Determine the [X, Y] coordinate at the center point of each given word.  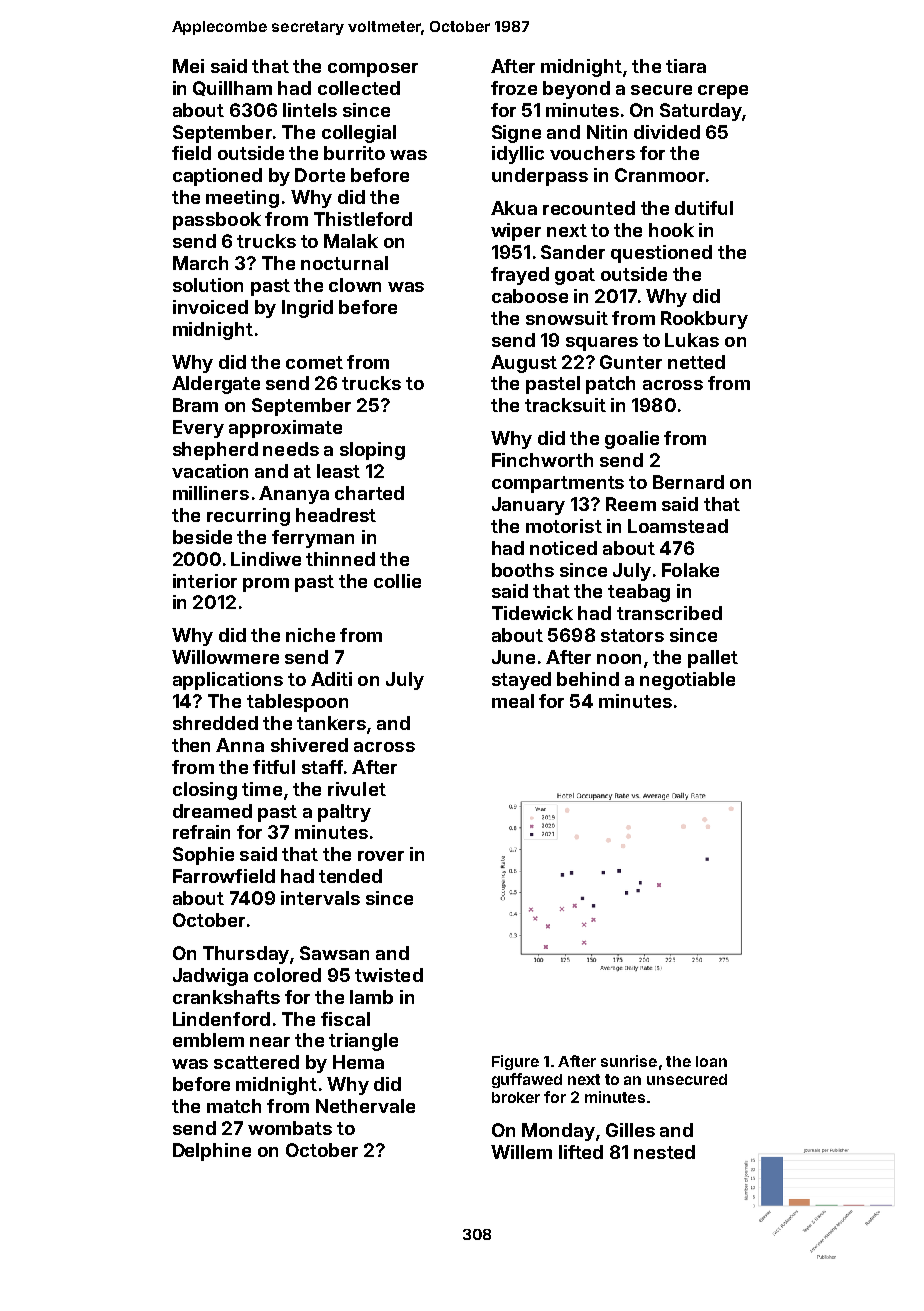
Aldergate [216, 385]
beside [202, 537]
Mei [188, 66]
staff [322, 767]
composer [373, 70]
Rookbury [704, 320]
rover [381, 856]
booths [523, 570]
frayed [520, 276]
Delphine [212, 1152]
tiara [686, 66]
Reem [631, 504]
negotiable [687, 681]
